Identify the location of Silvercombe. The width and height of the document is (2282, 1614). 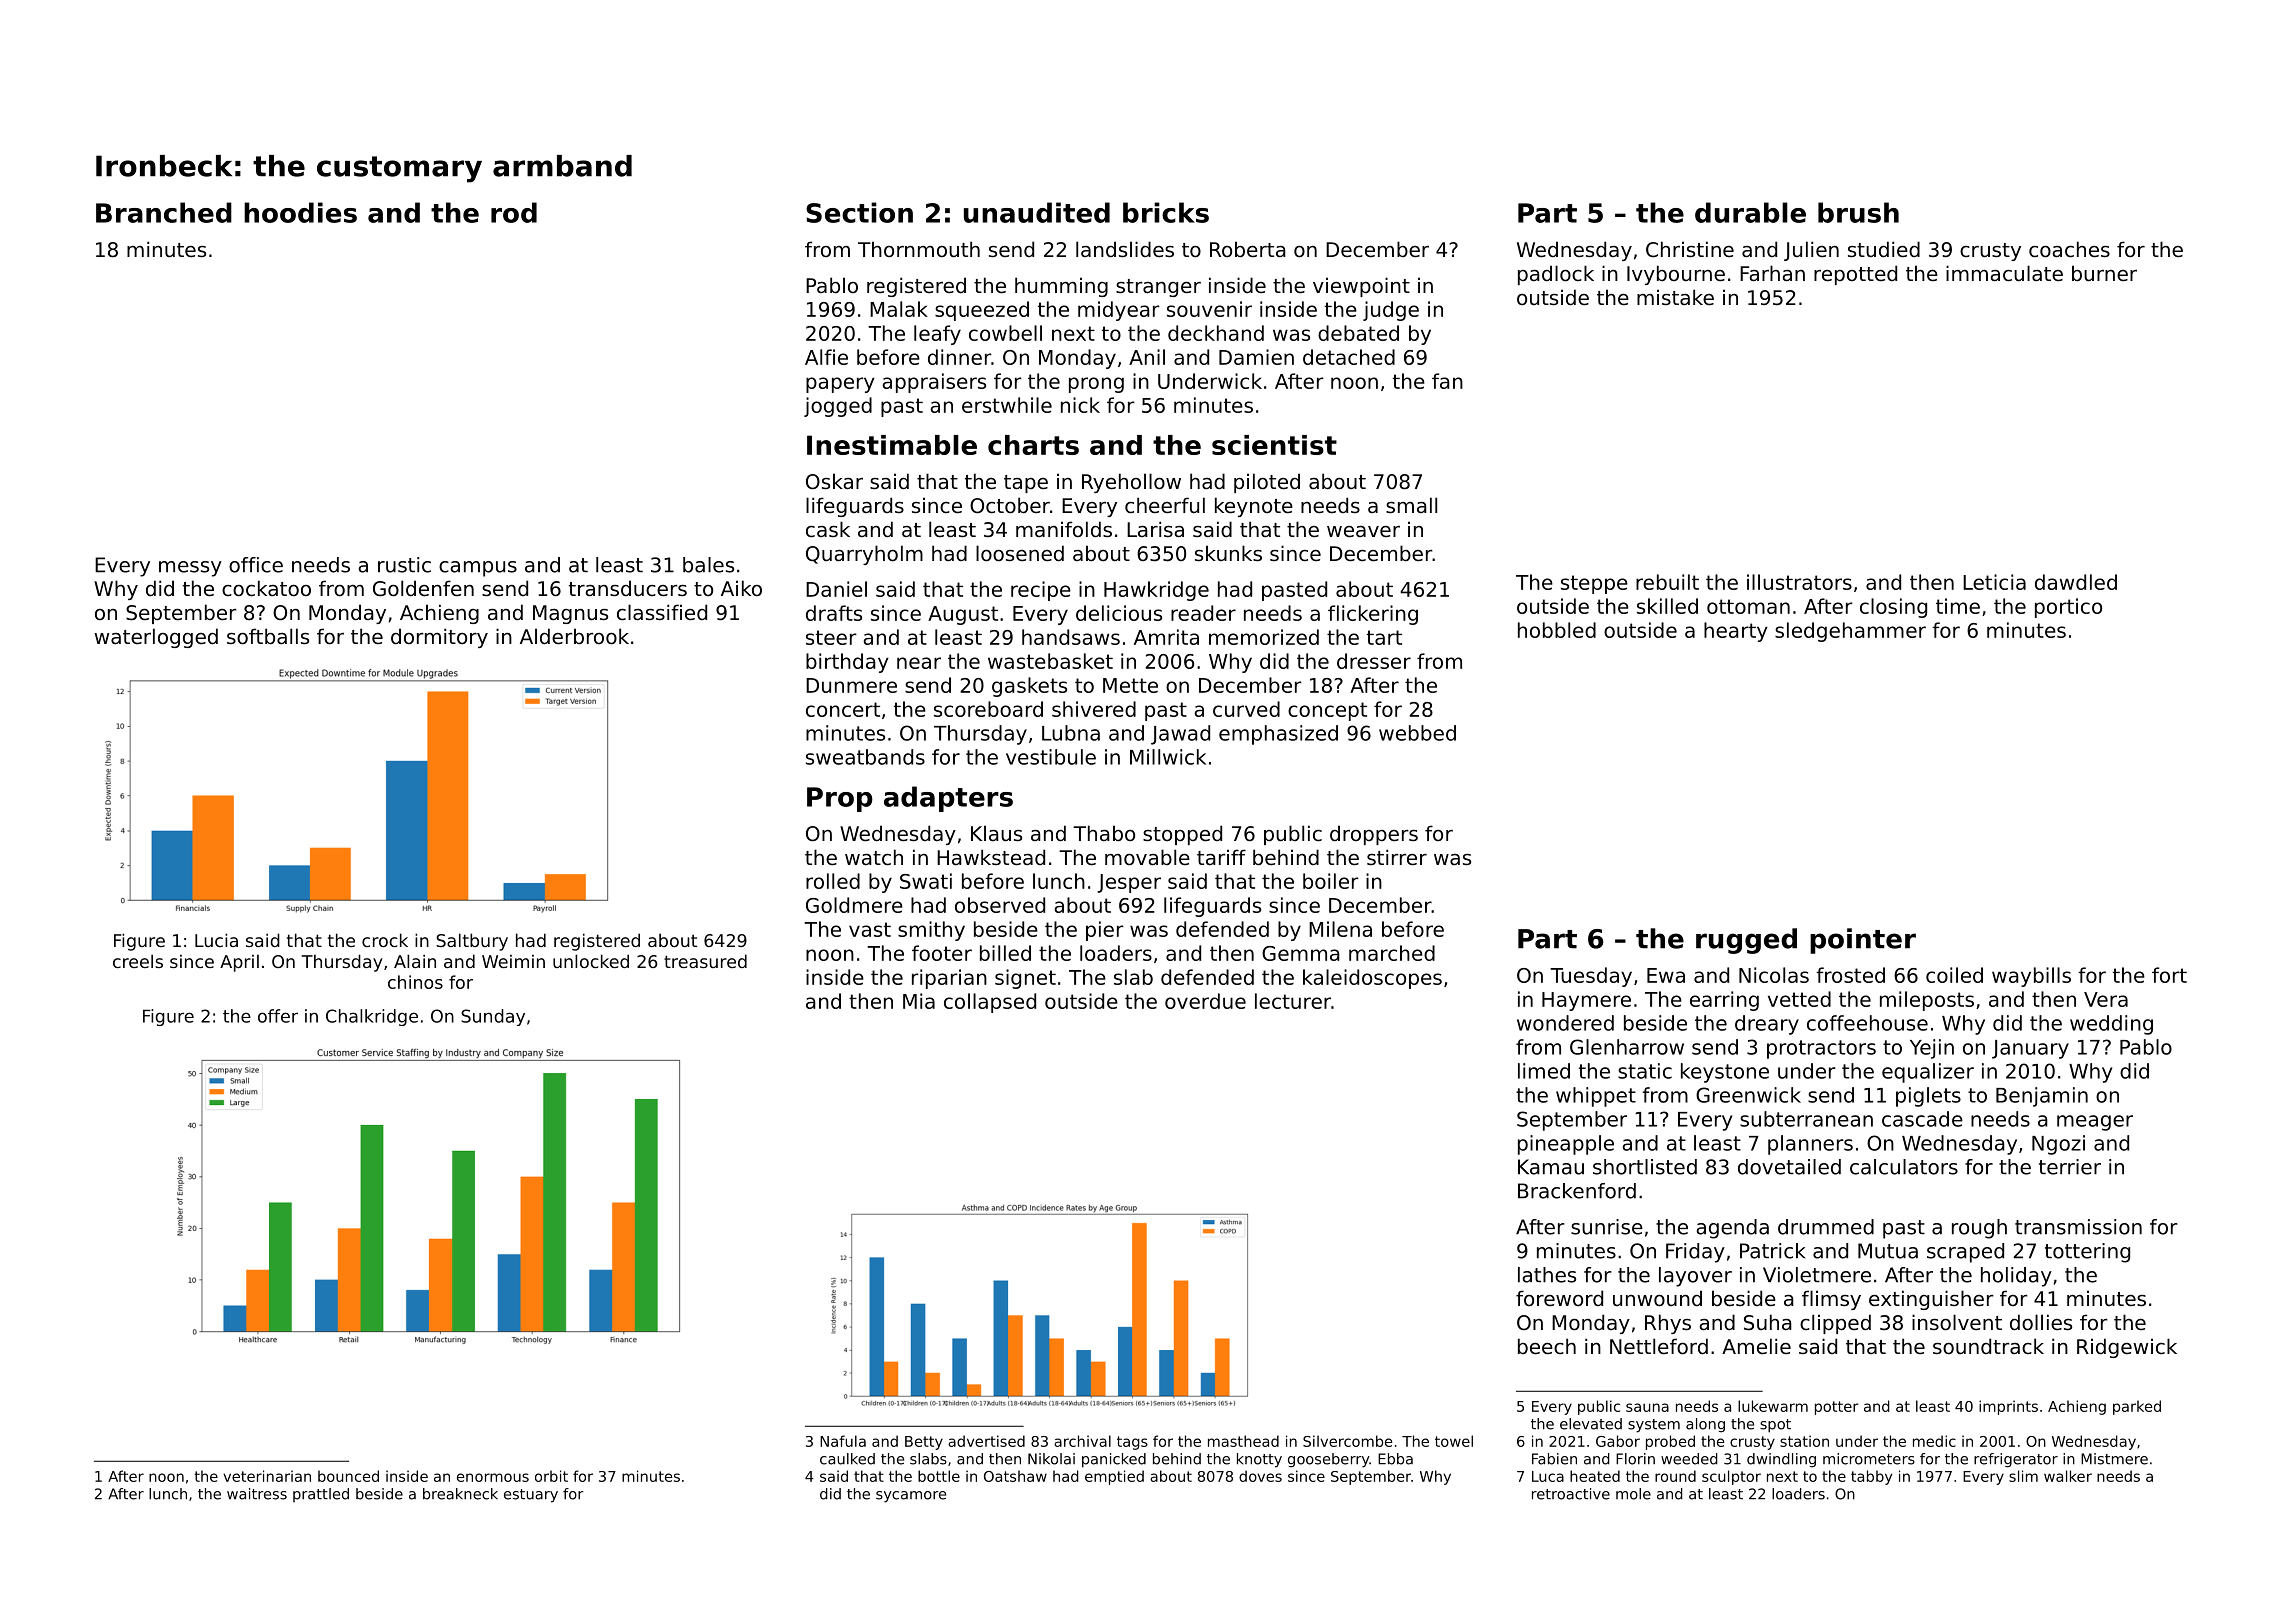
(1348, 1441).
